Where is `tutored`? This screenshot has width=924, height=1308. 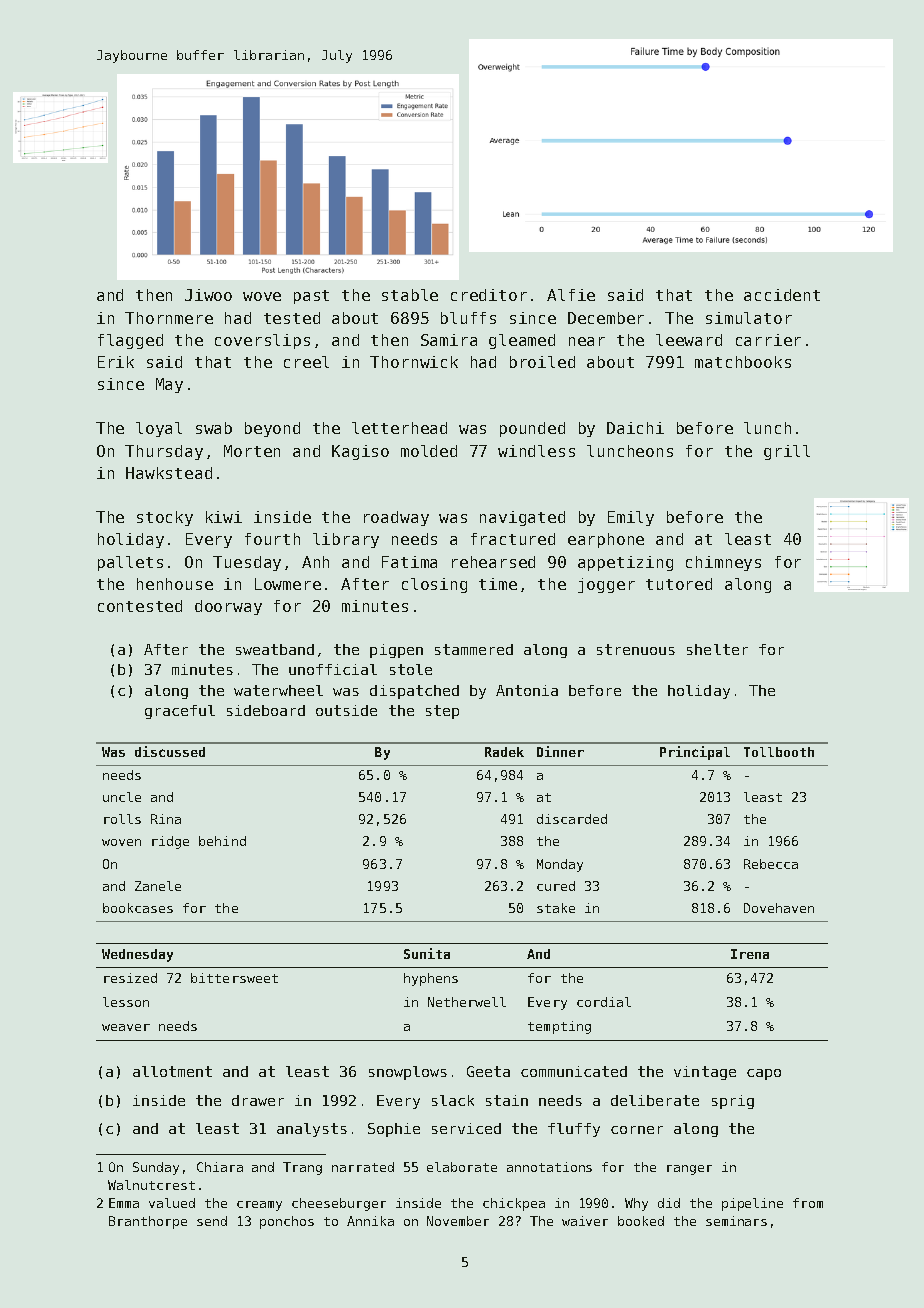 tutored is located at coordinates (679, 584).
